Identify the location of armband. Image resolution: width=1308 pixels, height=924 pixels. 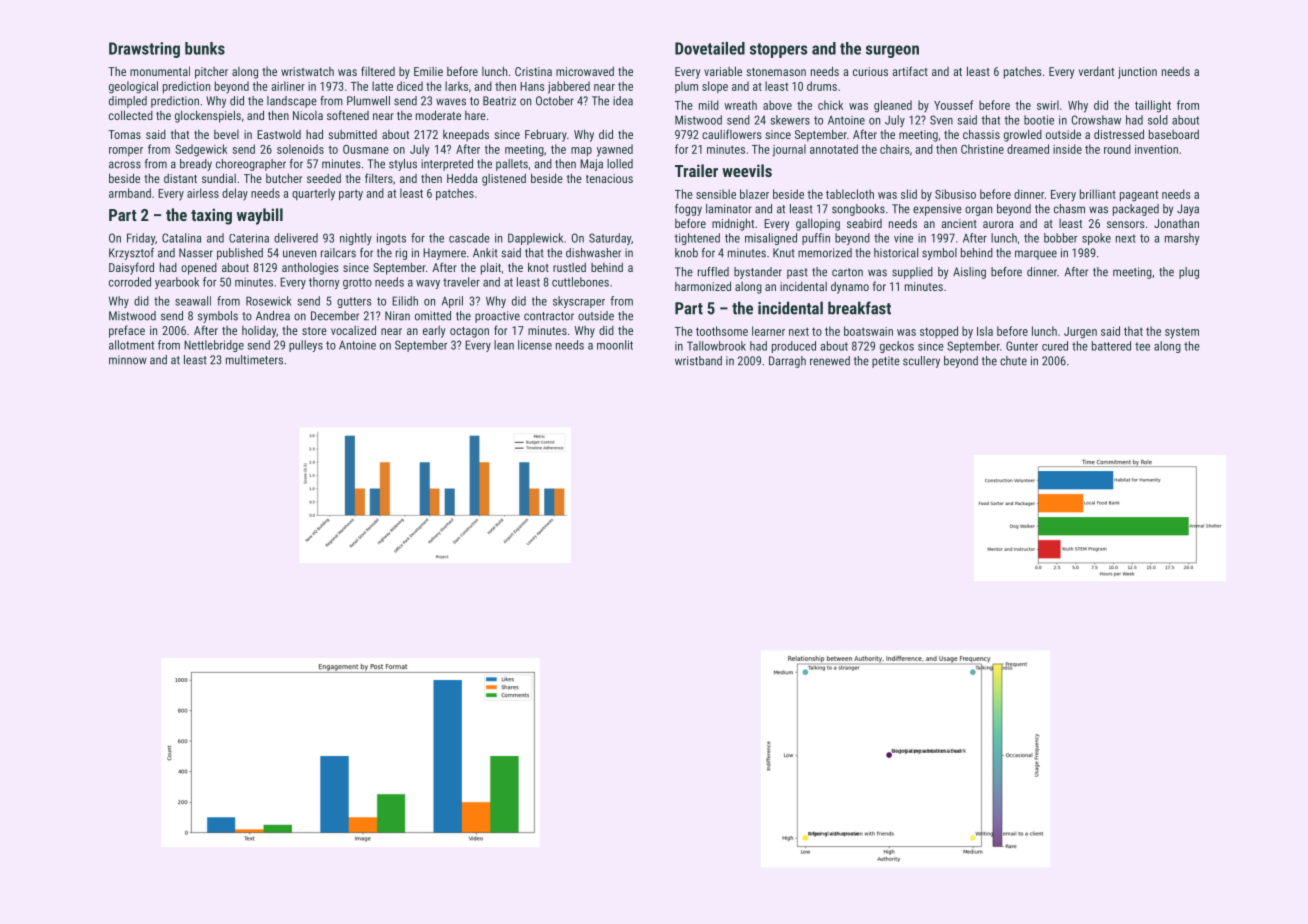
(130, 193).
